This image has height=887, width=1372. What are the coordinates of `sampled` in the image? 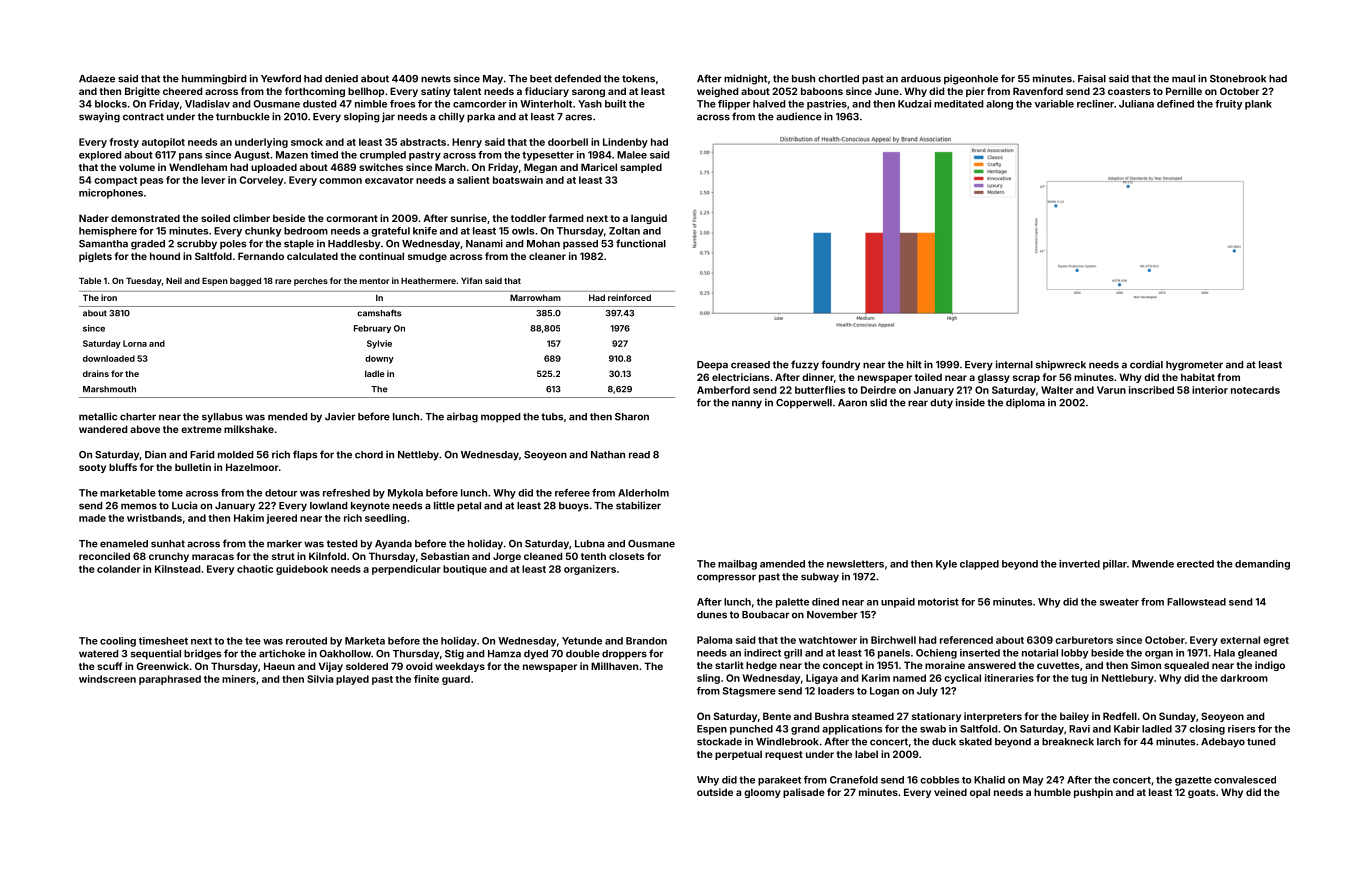 It's located at (641, 168).
